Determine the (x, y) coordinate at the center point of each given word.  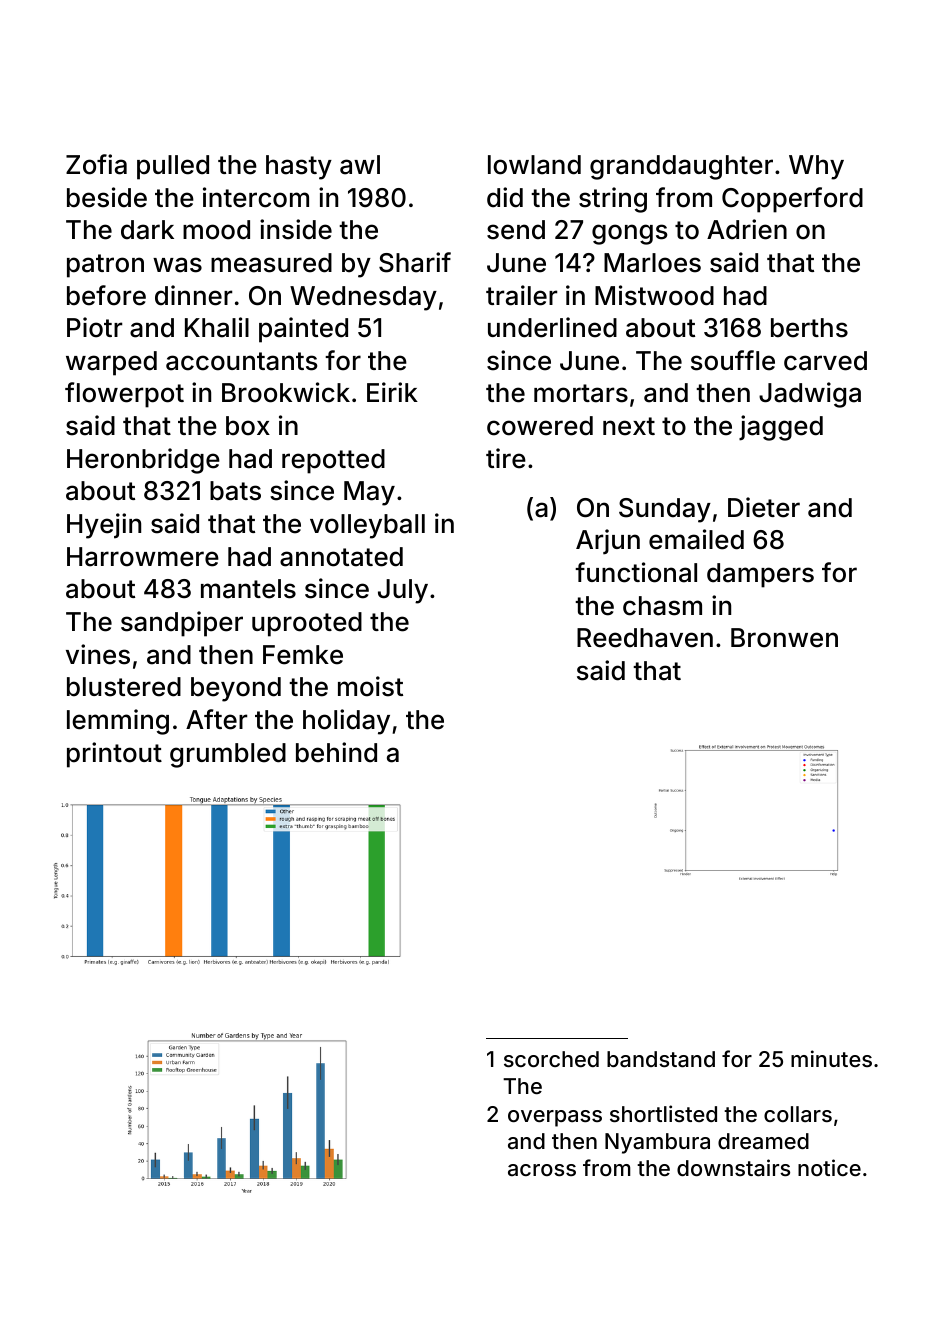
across (542, 1170)
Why (816, 167)
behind (336, 752)
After (216, 719)
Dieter (764, 507)
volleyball (367, 526)
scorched (551, 1059)
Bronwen (784, 638)
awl (360, 165)
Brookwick (286, 392)
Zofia (96, 164)
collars (798, 1114)
